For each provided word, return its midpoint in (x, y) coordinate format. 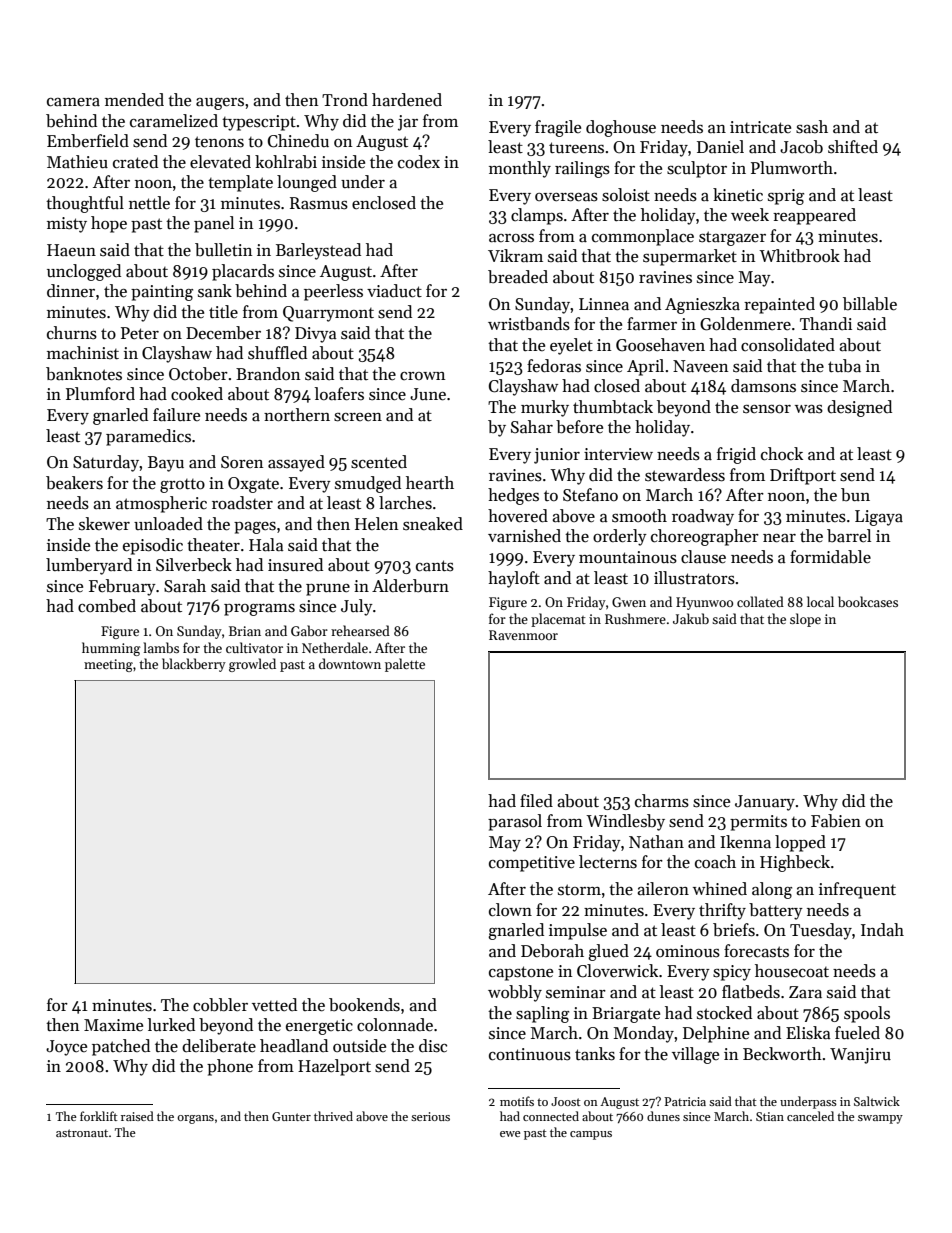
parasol (515, 822)
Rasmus (319, 203)
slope (805, 620)
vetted (274, 1005)
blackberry (194, 665)
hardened (407, 100)
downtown (350, 663)
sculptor (697, 169)
